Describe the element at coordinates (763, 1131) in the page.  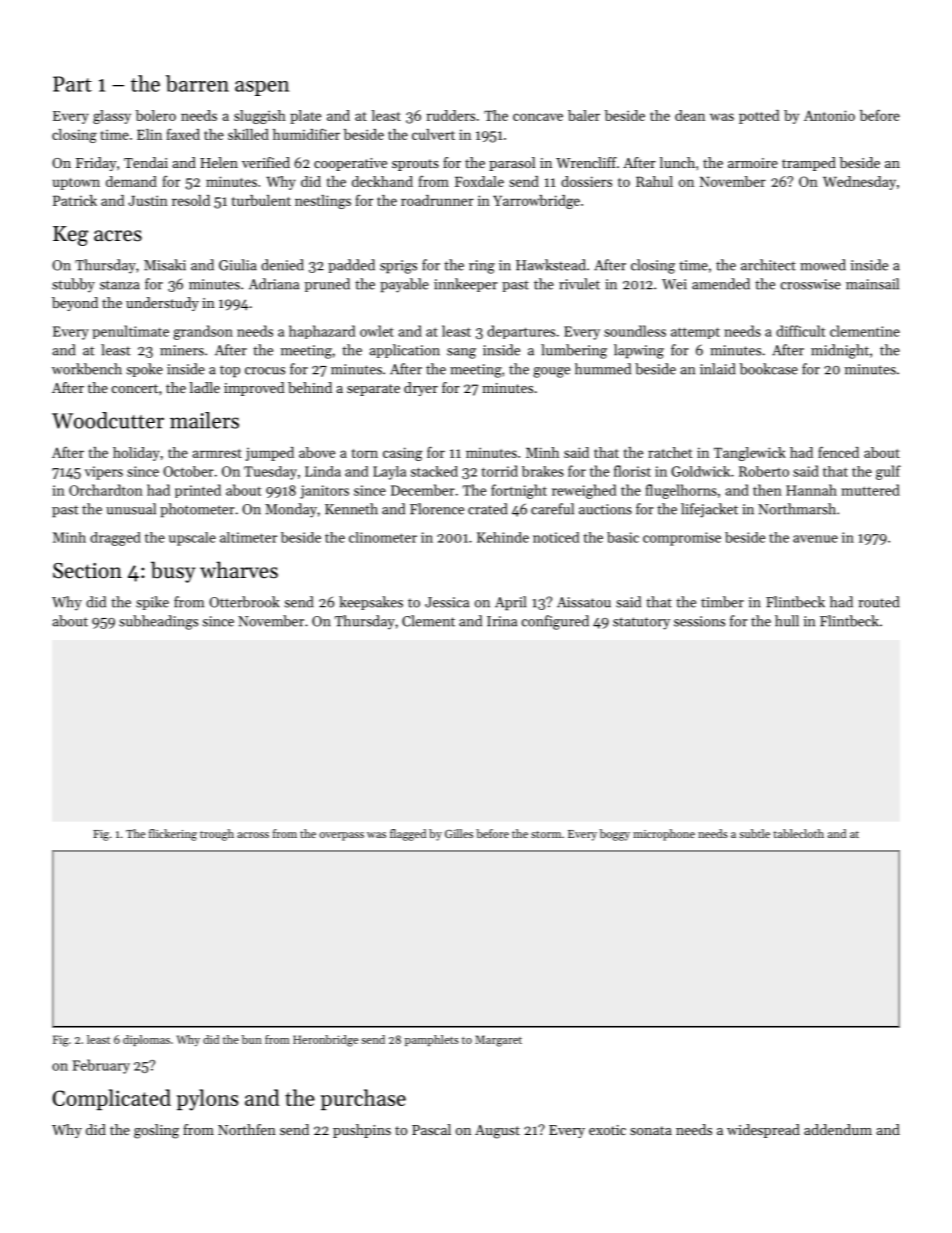
I see `widespread` at that location.
